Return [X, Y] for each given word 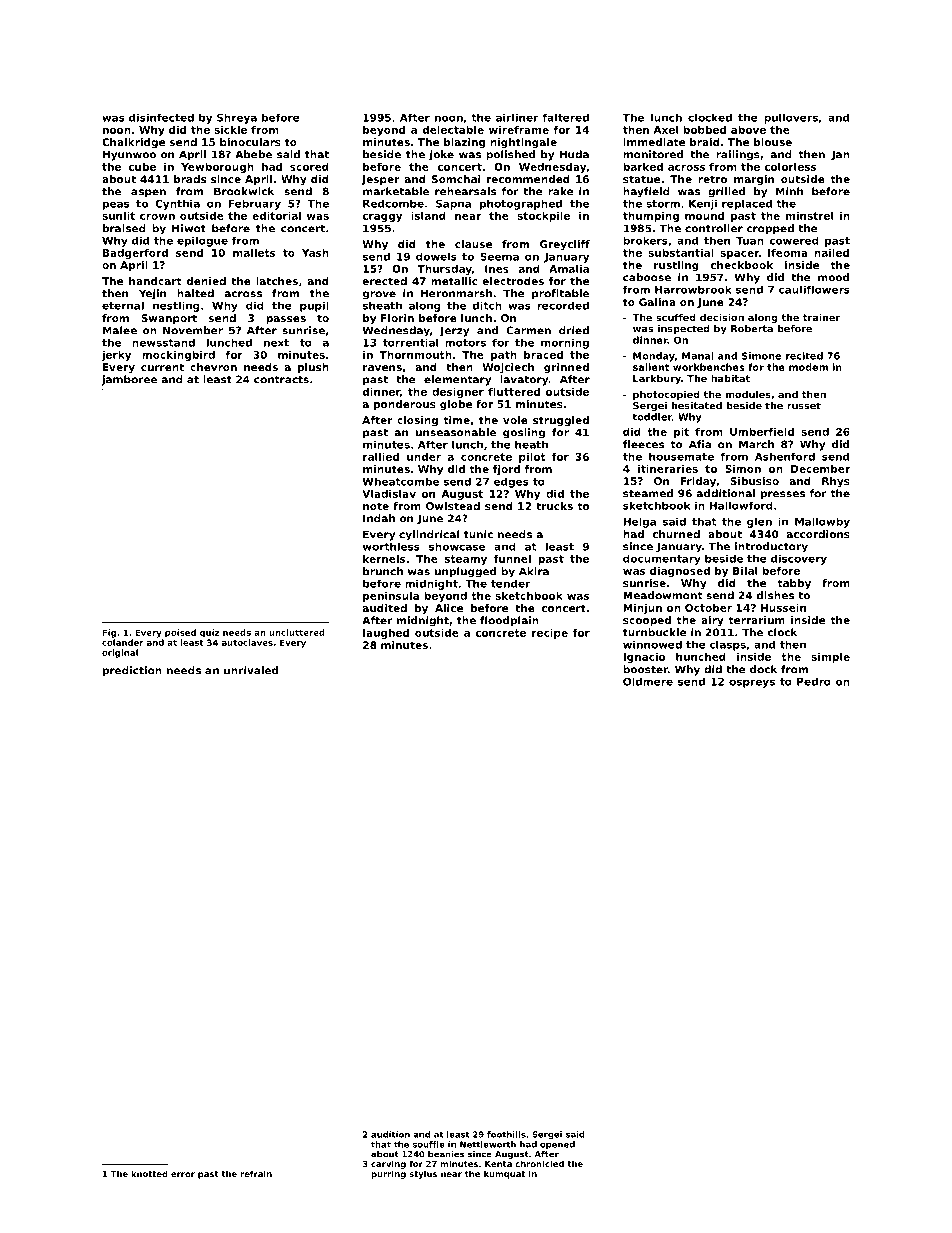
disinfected [161, 117]
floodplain [509, 621]
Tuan [750, 241]
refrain [256, 1173]
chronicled [539, 1163]
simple [830, 658]
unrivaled [251, 670]
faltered [565, 117]
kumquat [504, 1174]
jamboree [129, 380]
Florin [397, 318]
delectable [453, 130]
